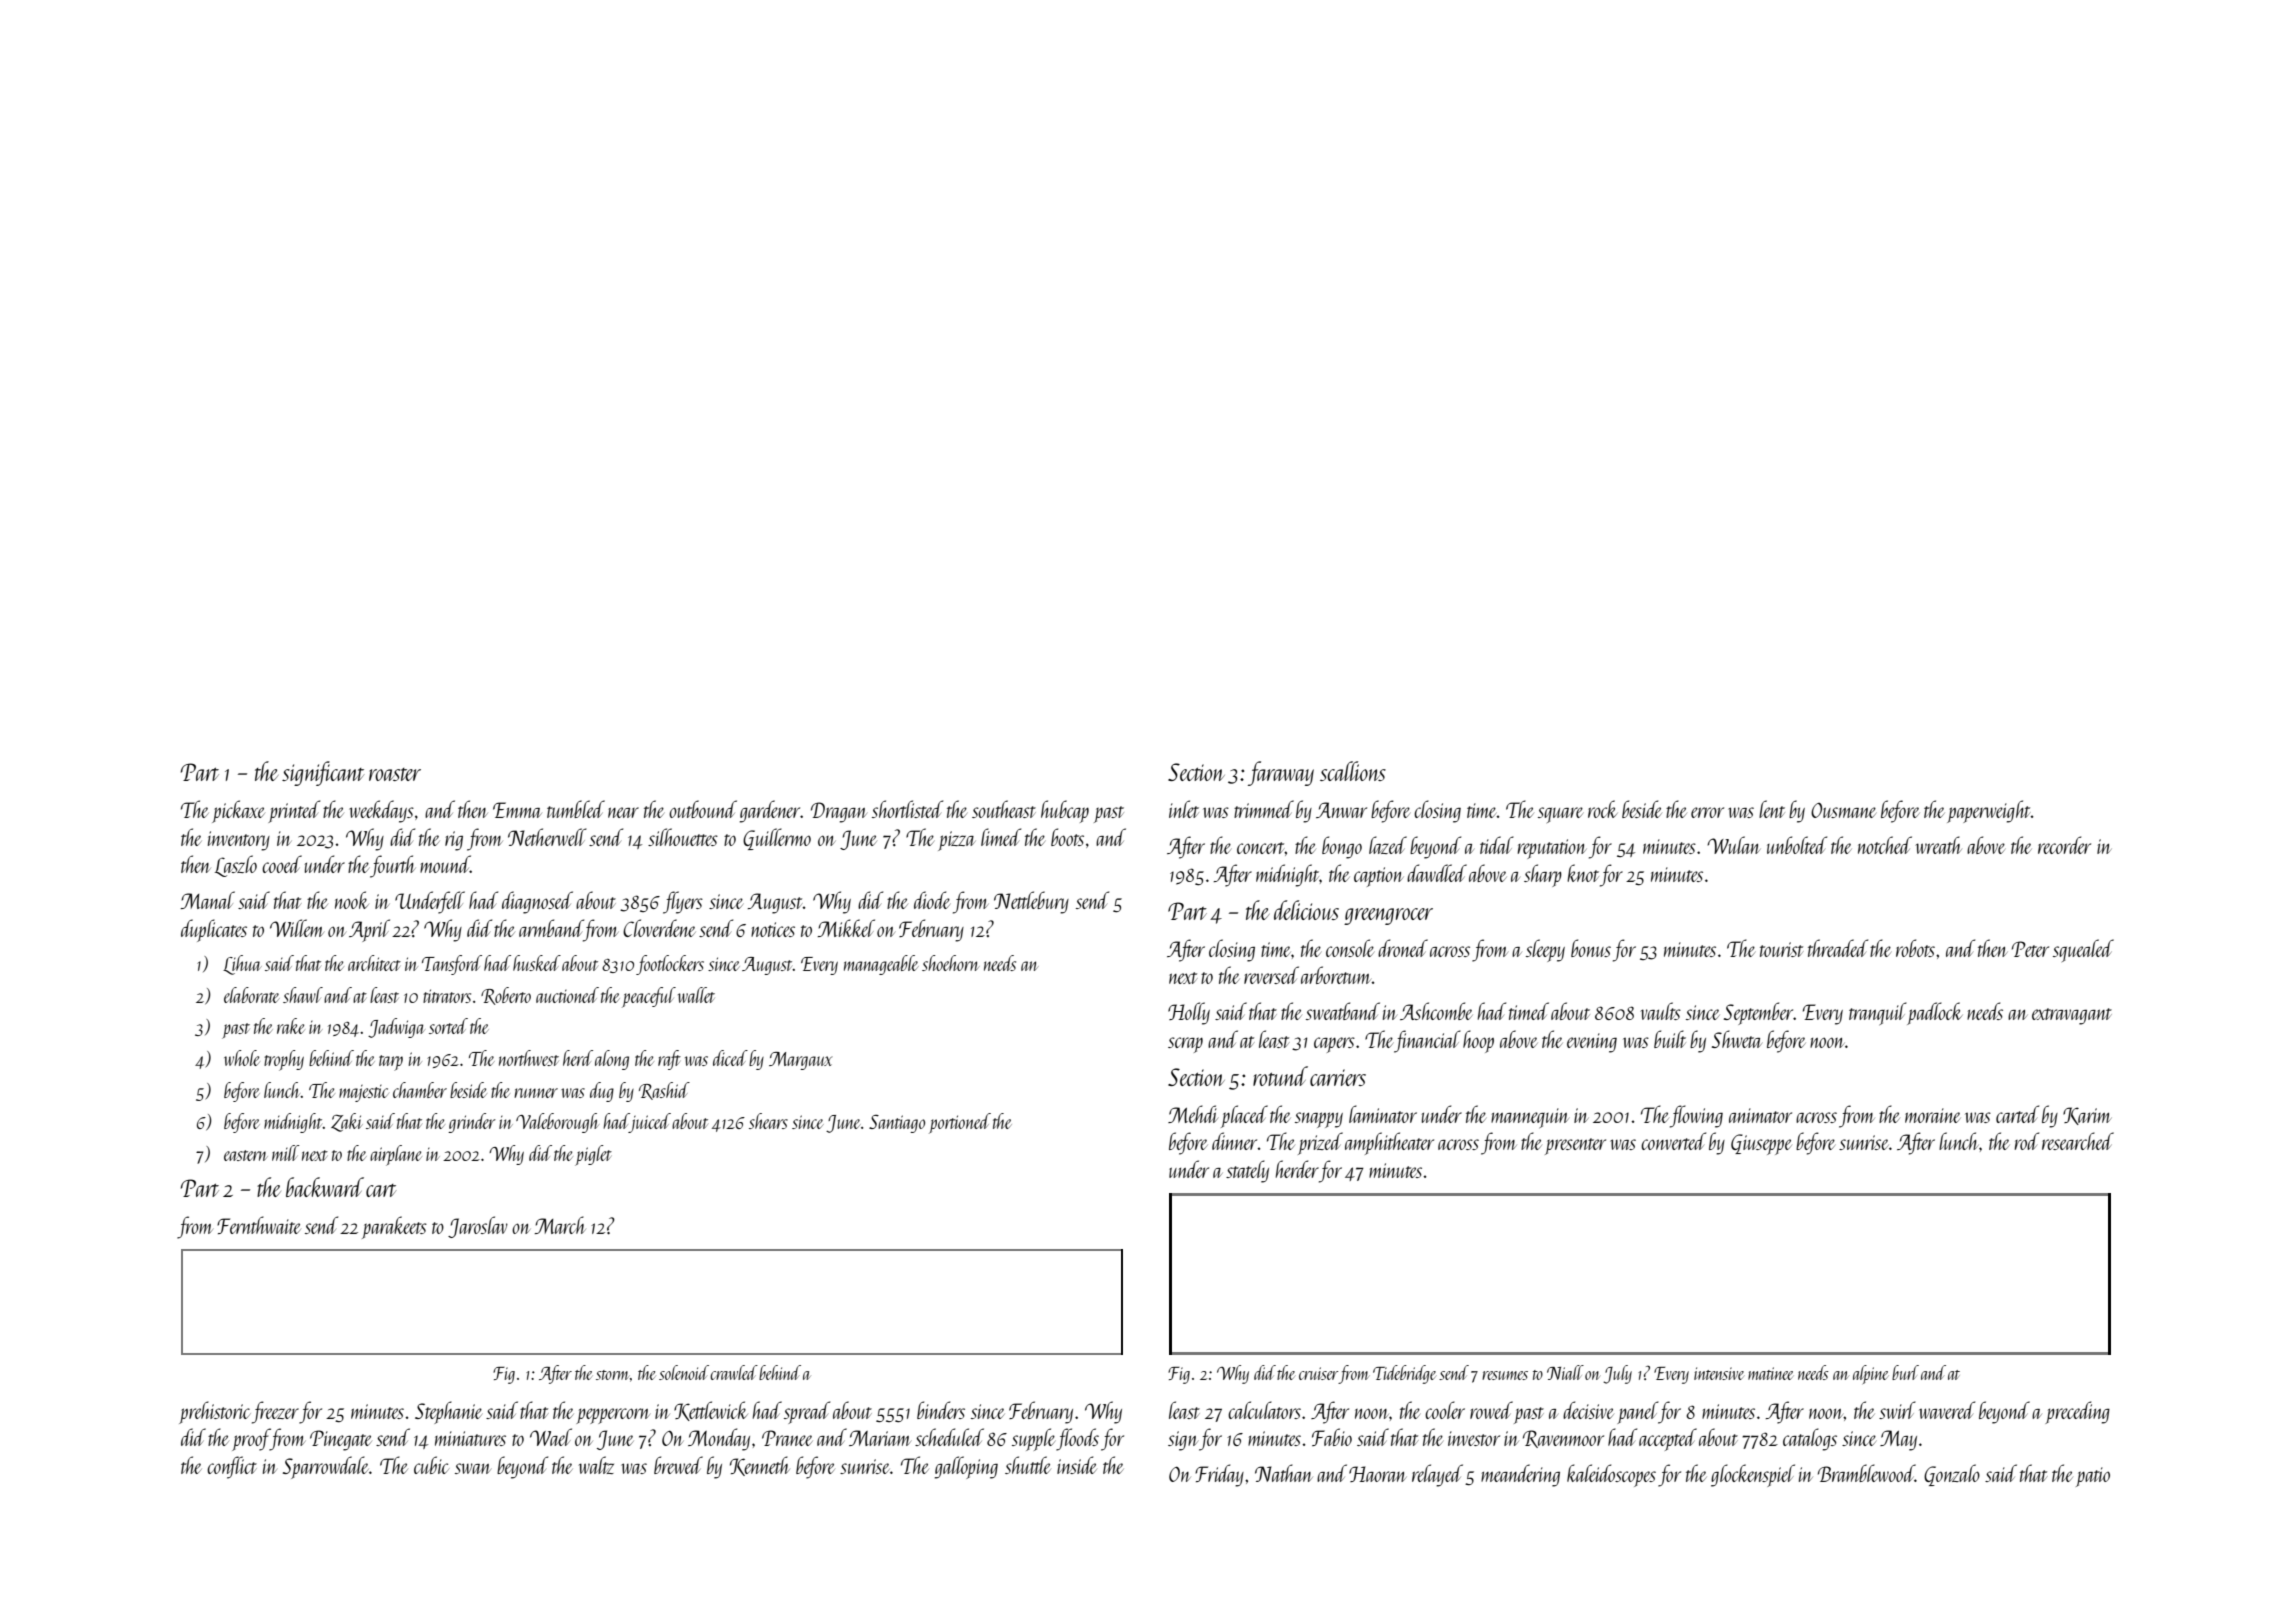 This screenshot has height=1620, width=2292. Describe the element at coordinates (669, 1060) in the screenshot. I see `raft` at that location.
